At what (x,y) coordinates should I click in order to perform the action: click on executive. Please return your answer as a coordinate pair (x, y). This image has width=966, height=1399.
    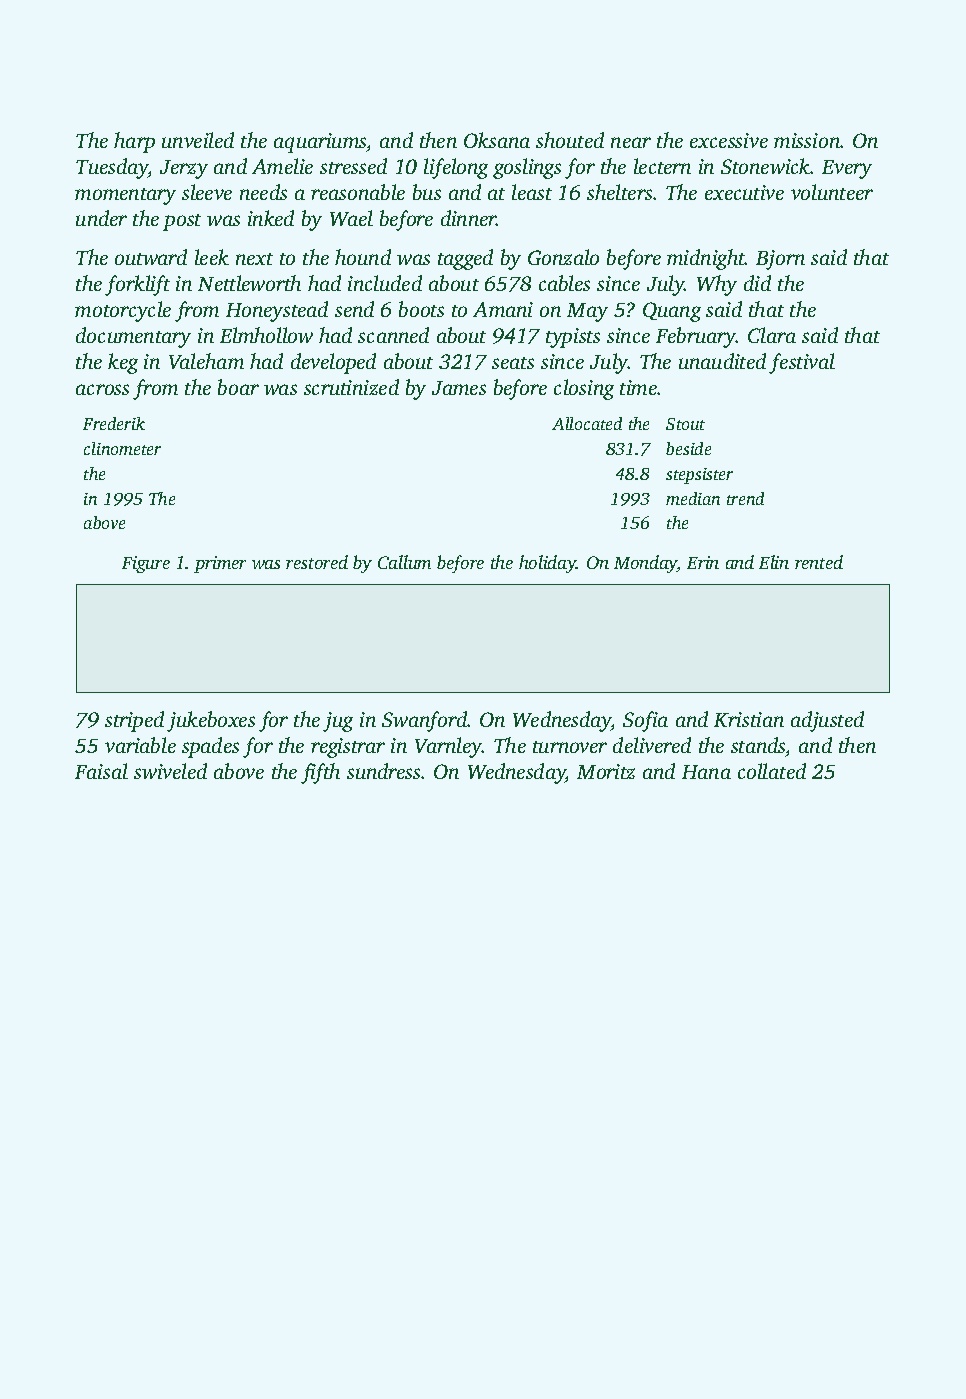
    Looking at the image, I should click on (744, 192).
